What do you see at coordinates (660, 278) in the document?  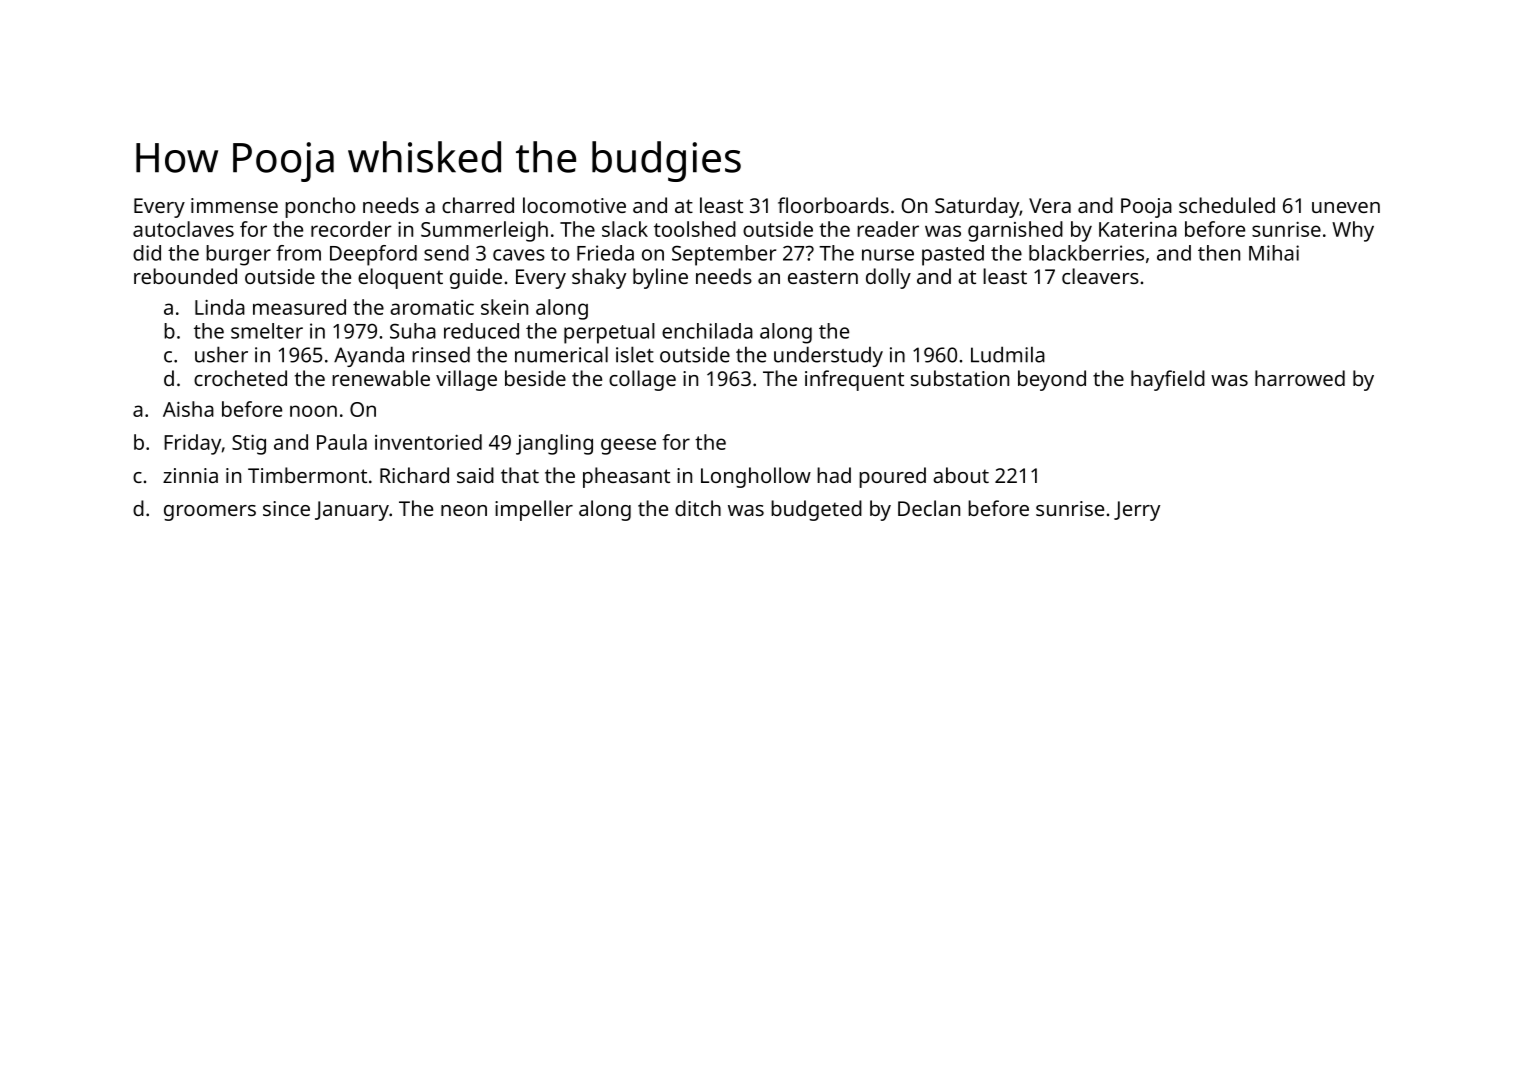 I see `byline` at bounding box center [660, 278].
